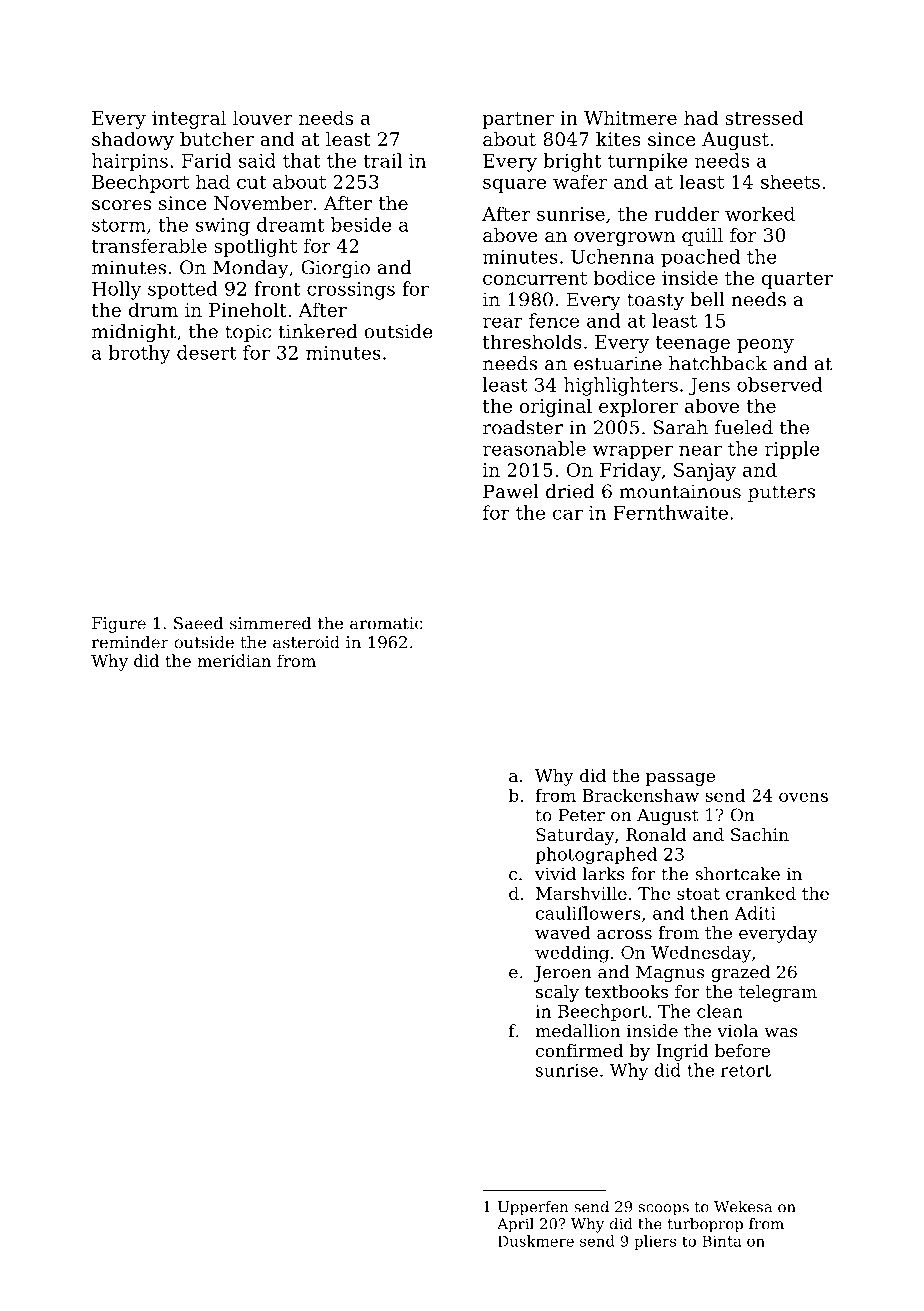 This screenshot has width=924, height=1311. Describe the element at coordinates (515, 1225) in the screenshot. I see `April` at that location.
